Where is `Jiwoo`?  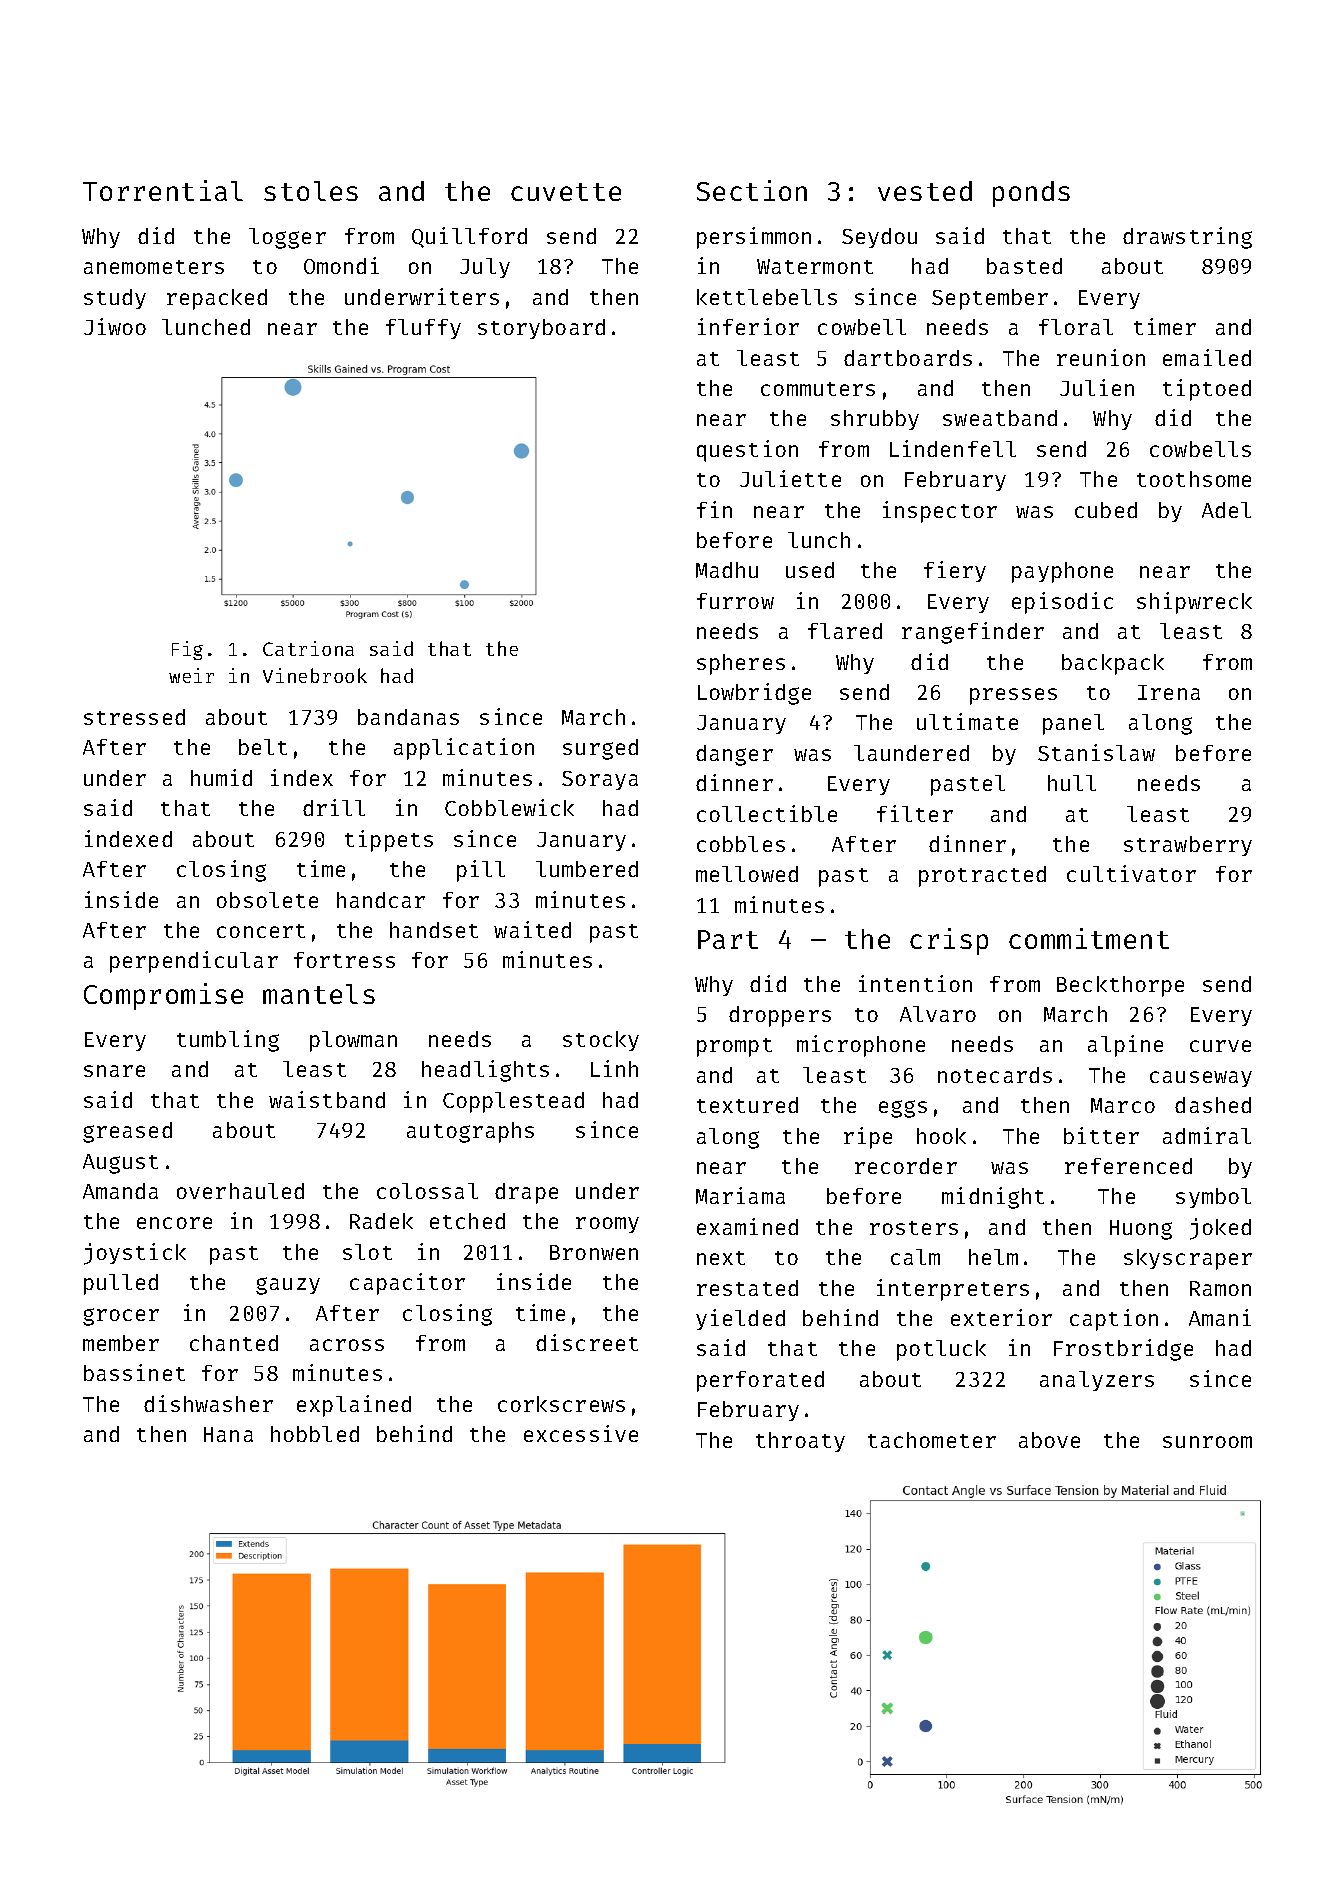 Jiwoo is located at coordinates (115, 326).
